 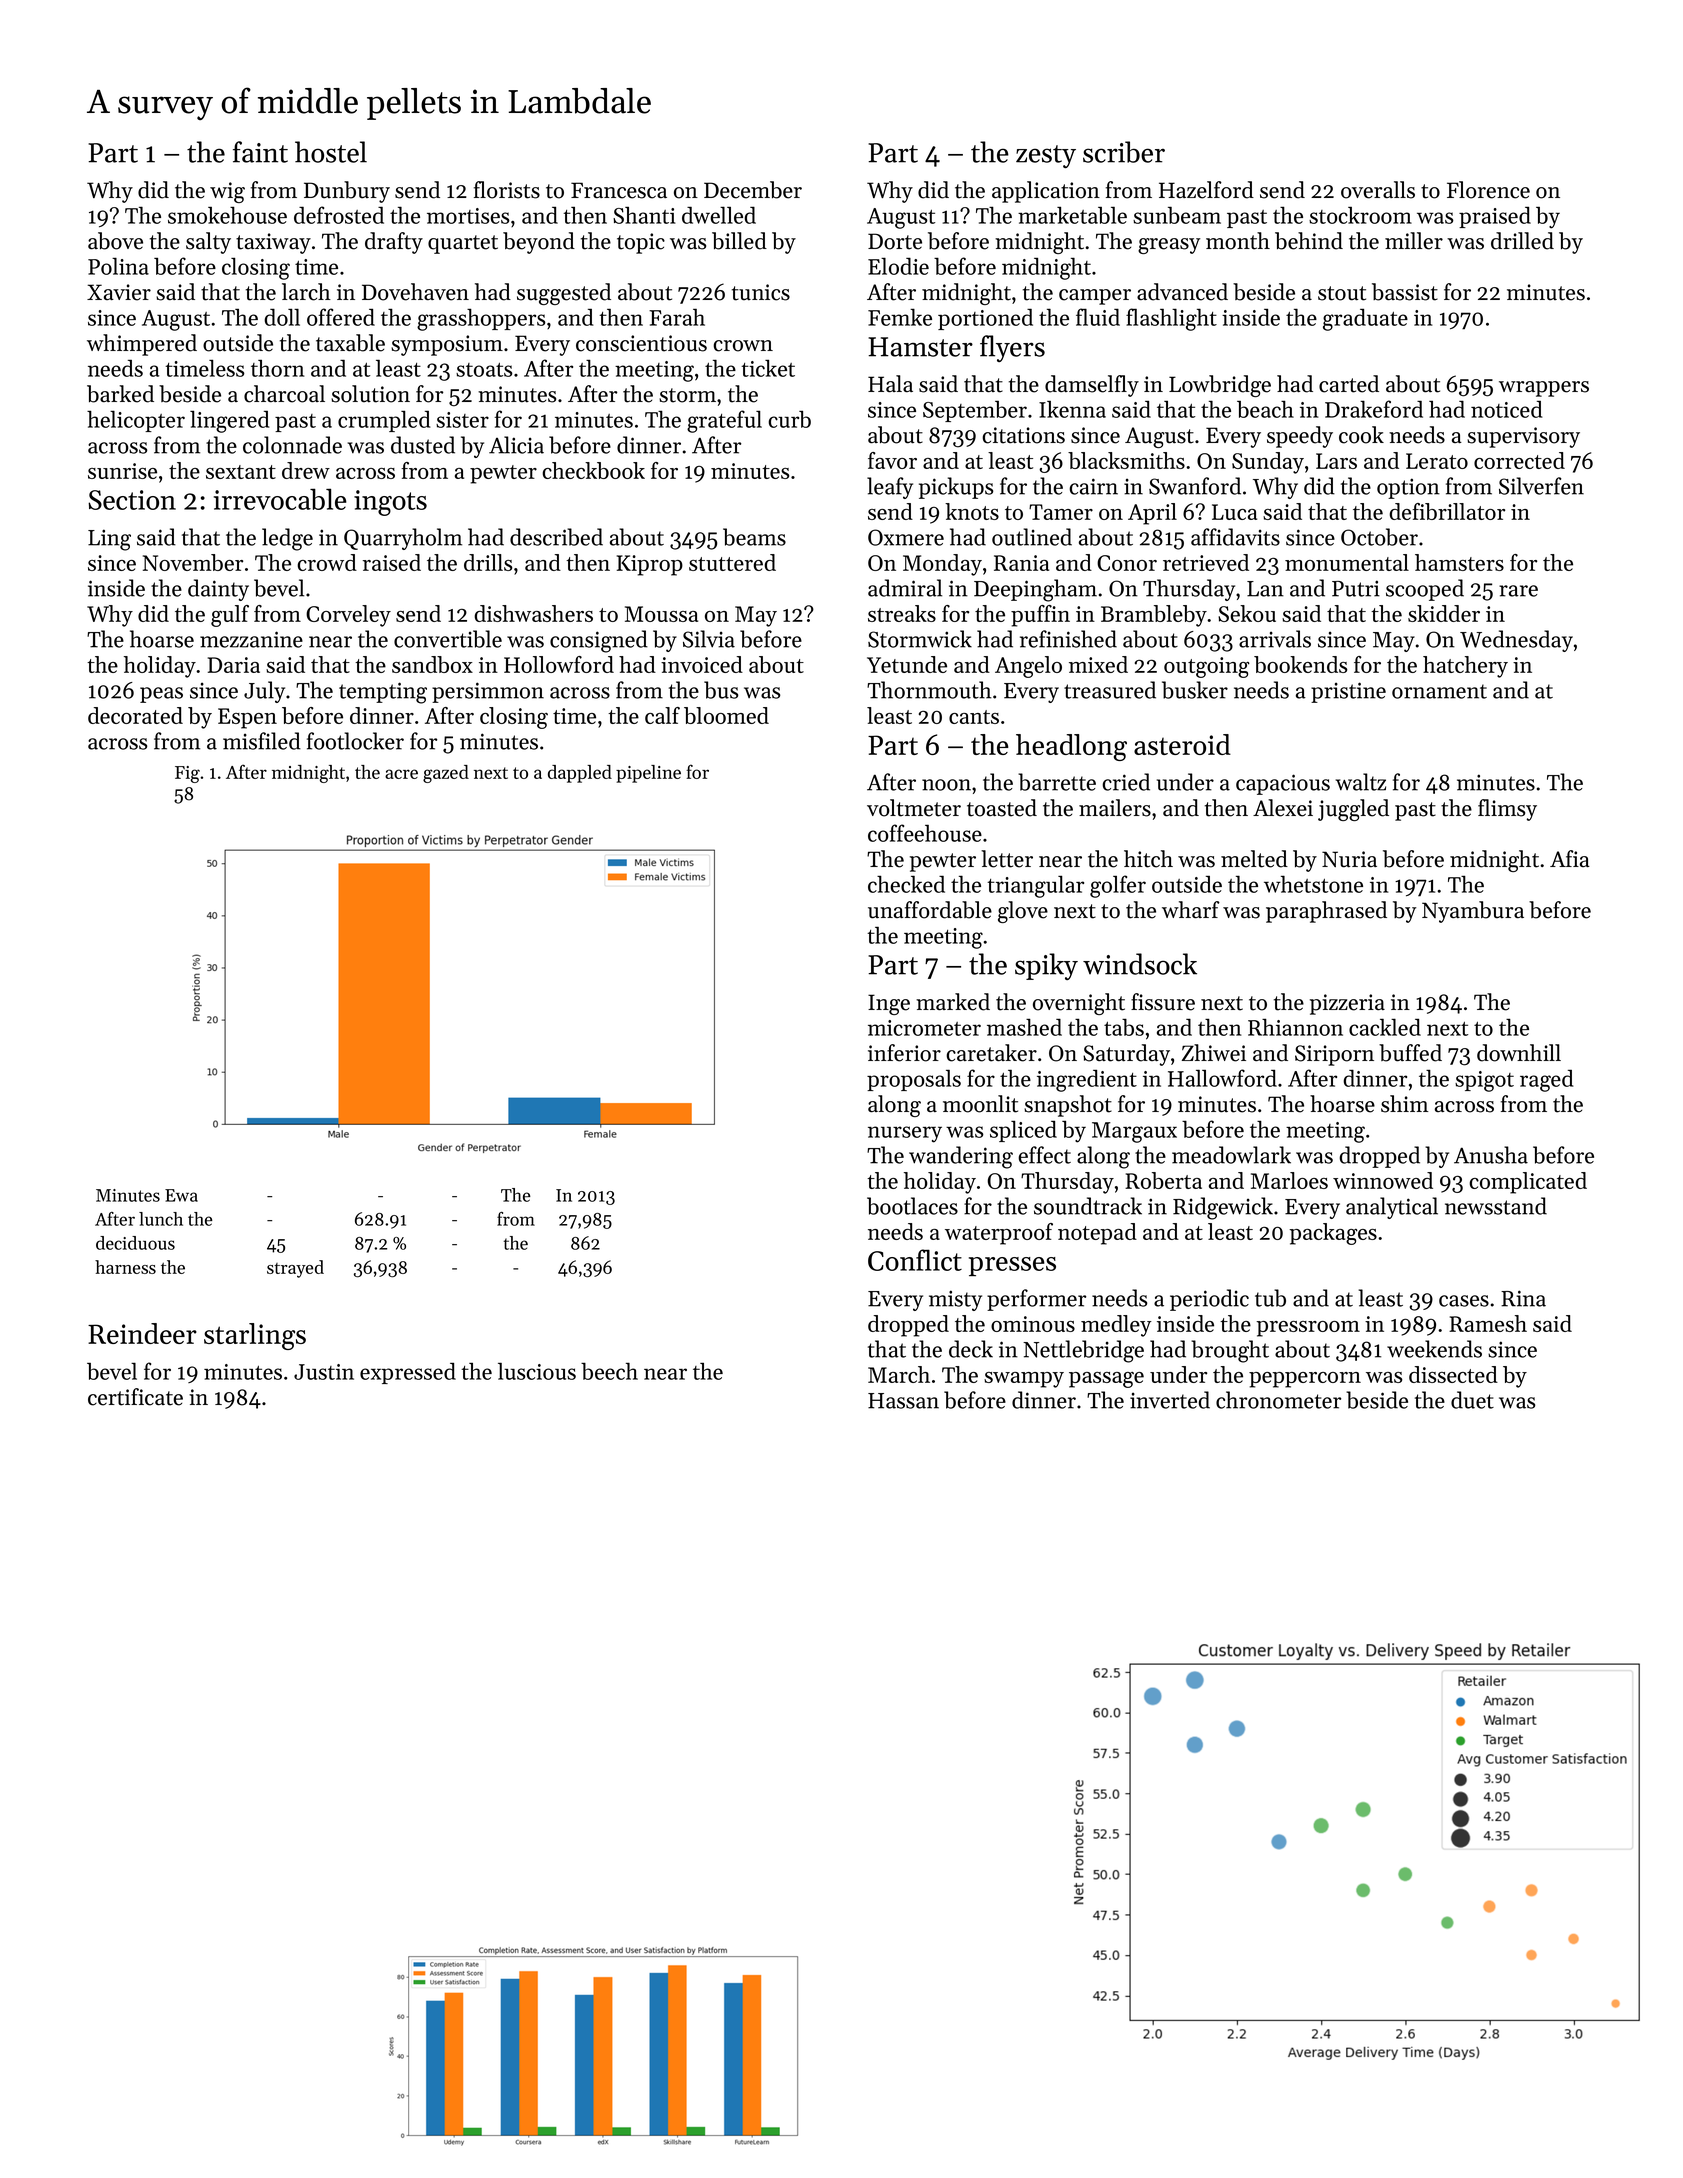 I want to click on peas, so click(x=161, y=695).
